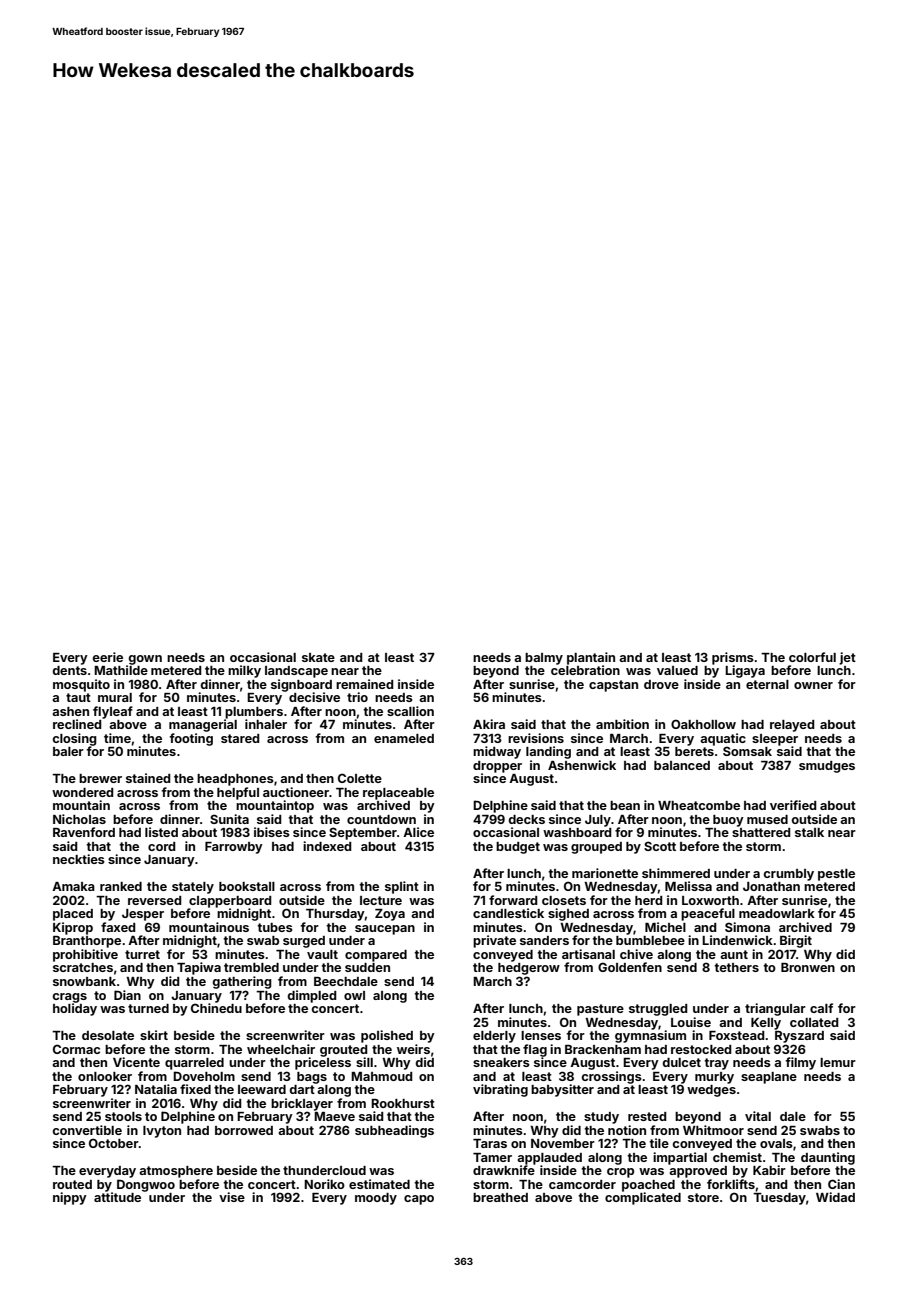 This screenshot has height=1316, width=908. I want to click on ambition, so click(622, 724).
